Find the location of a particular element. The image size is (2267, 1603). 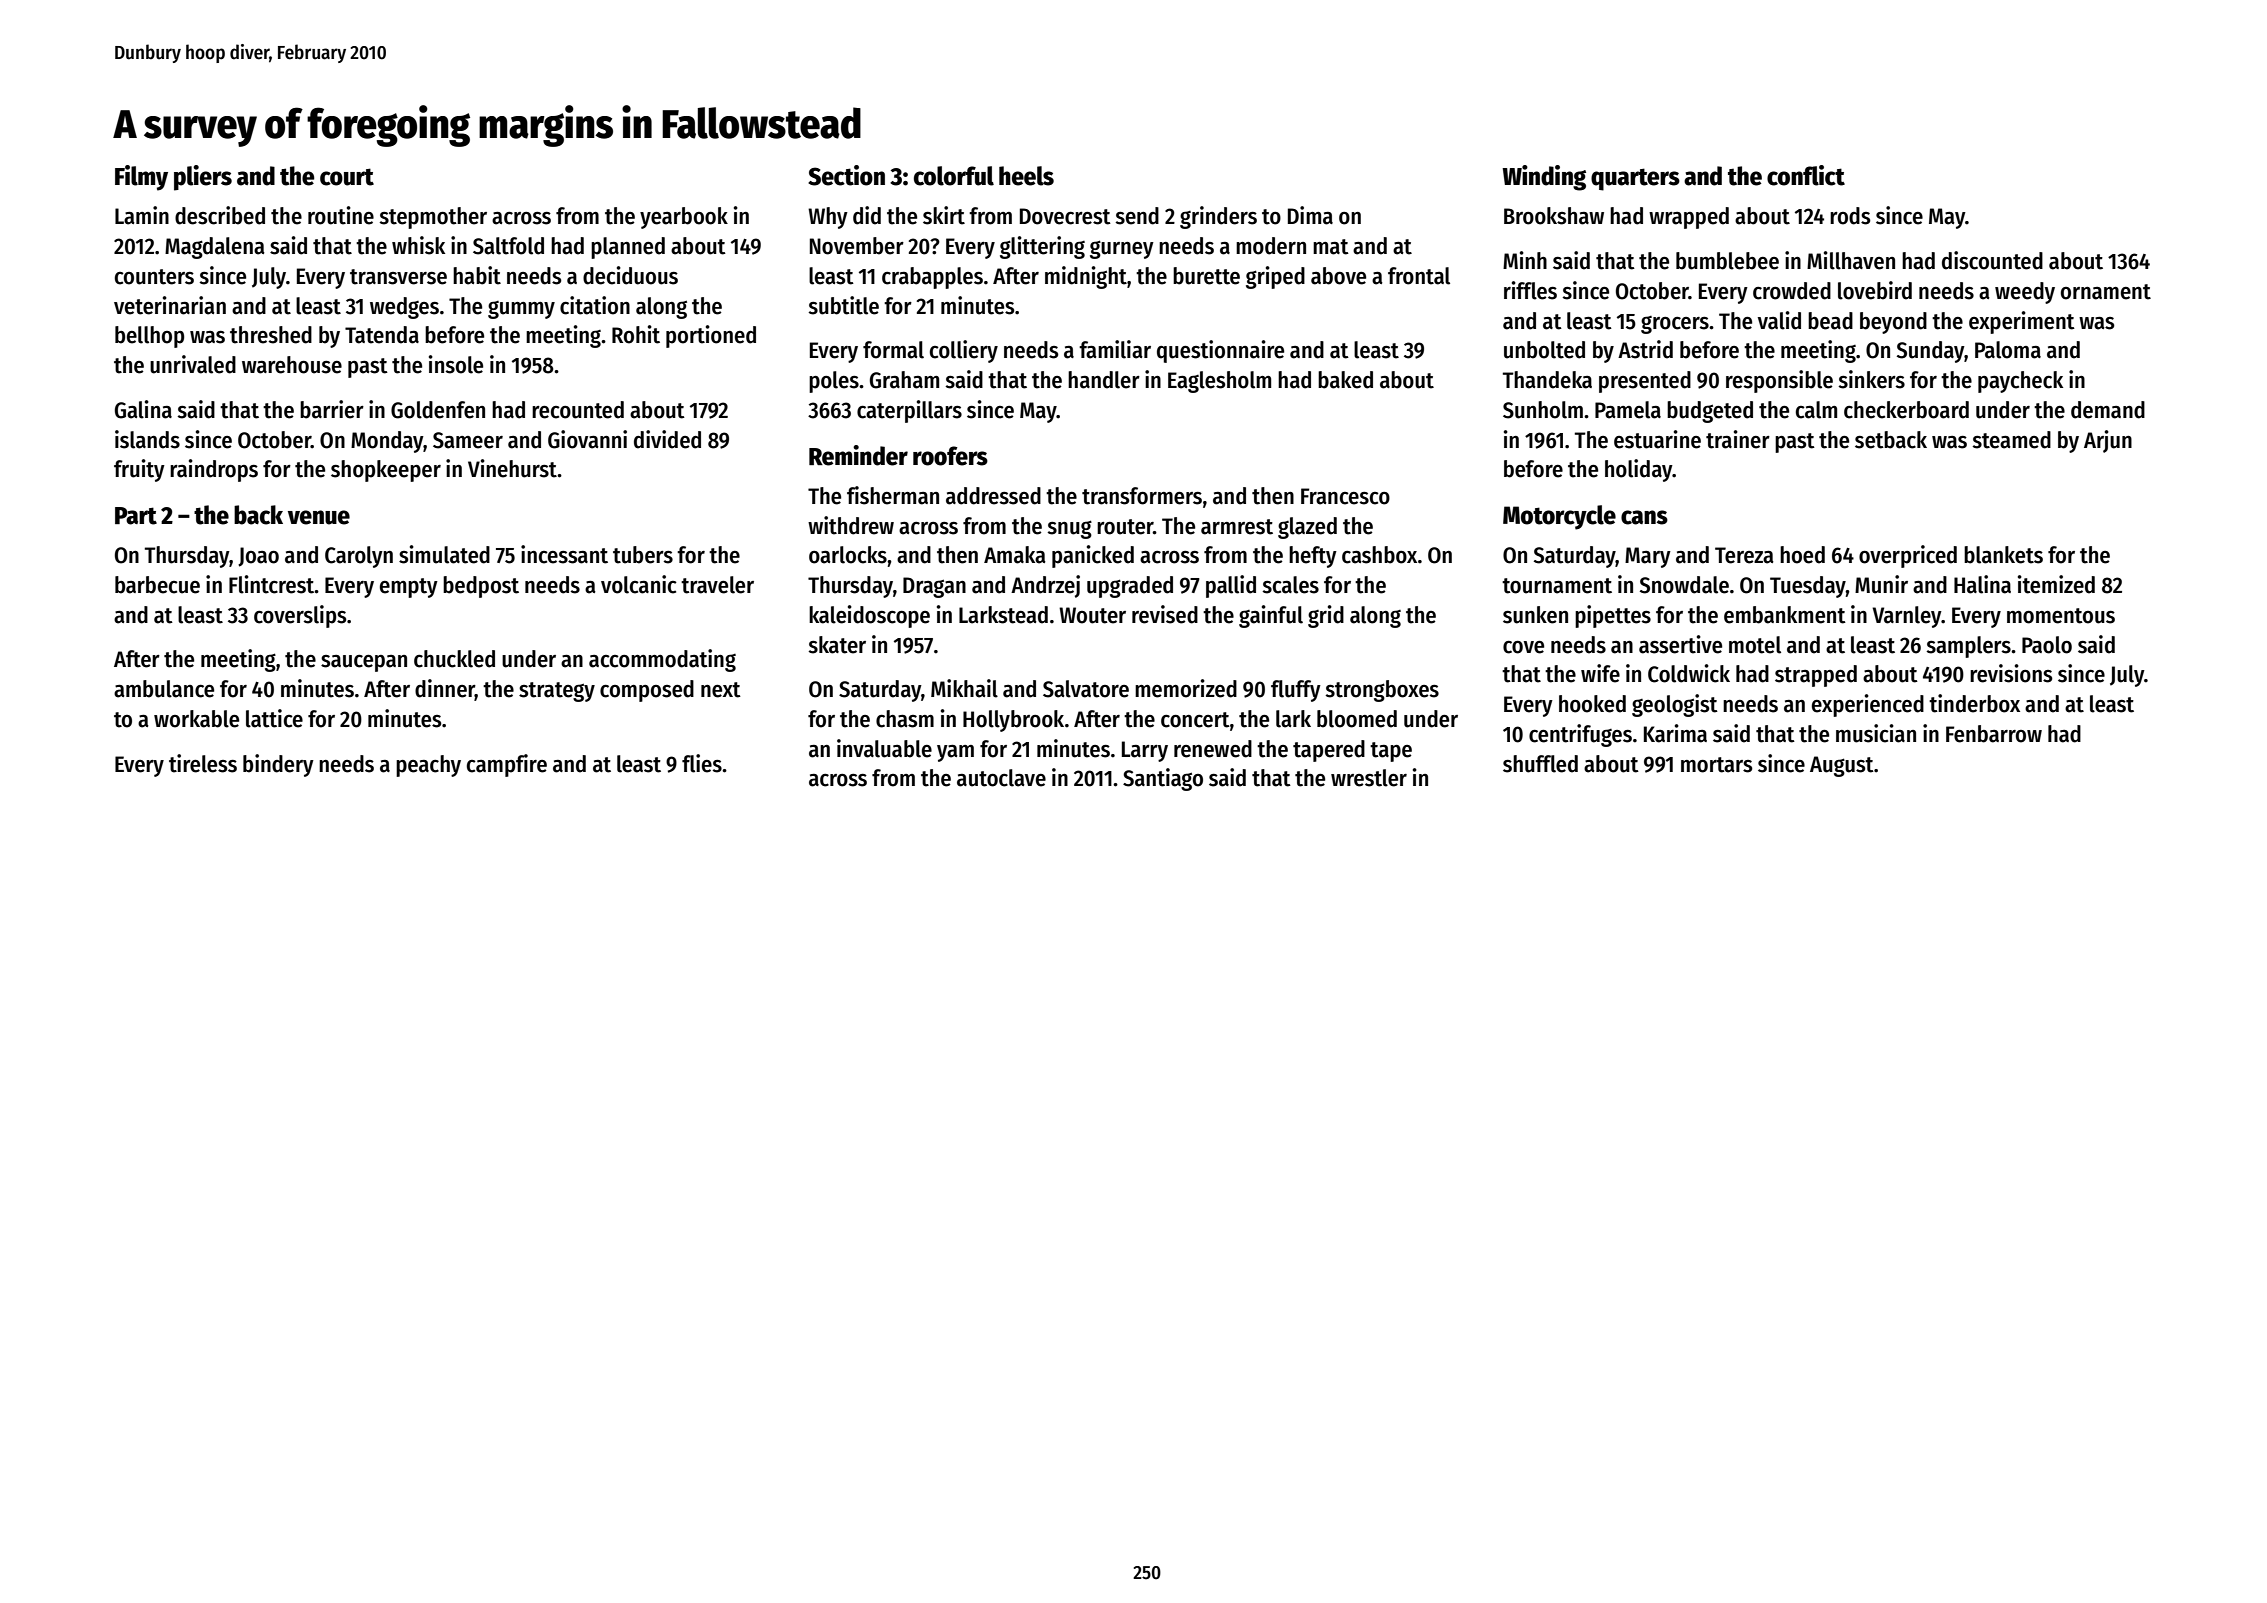

kaleidoscope is located at coordinates (869, 616).
